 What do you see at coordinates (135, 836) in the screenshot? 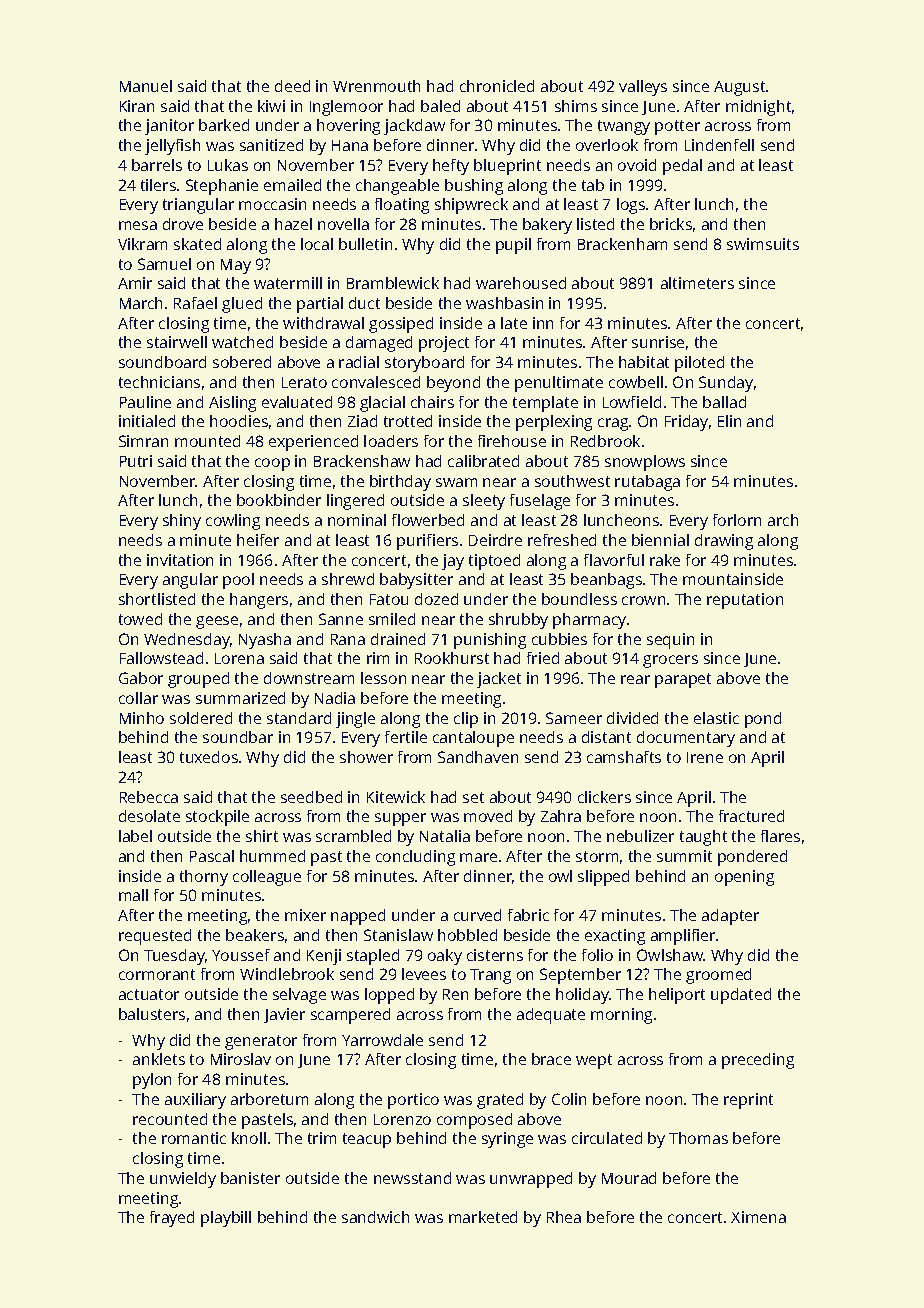
I see `label` at bounding box center [135, 836].
